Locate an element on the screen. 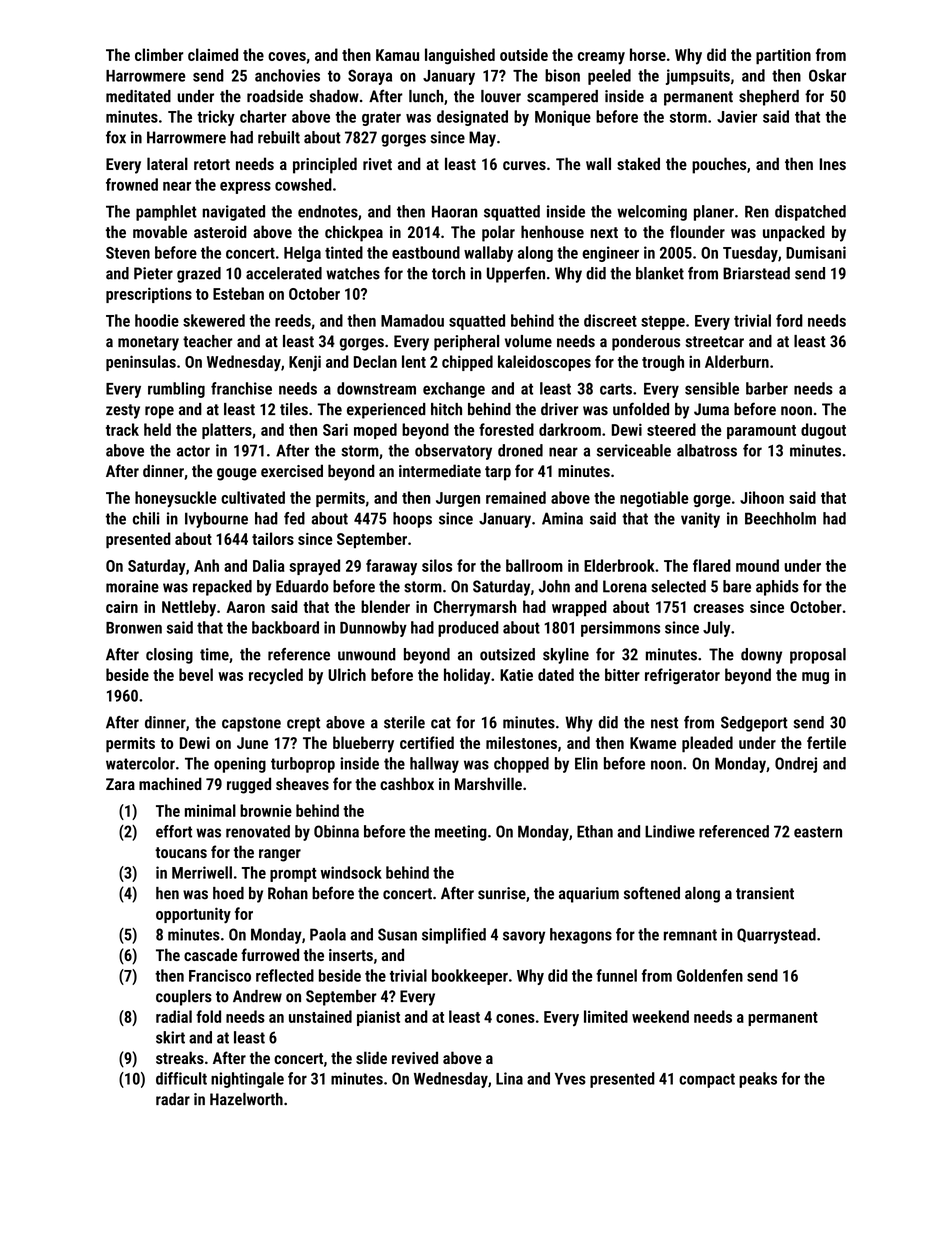  selected is located at coordinates (678, 586).
